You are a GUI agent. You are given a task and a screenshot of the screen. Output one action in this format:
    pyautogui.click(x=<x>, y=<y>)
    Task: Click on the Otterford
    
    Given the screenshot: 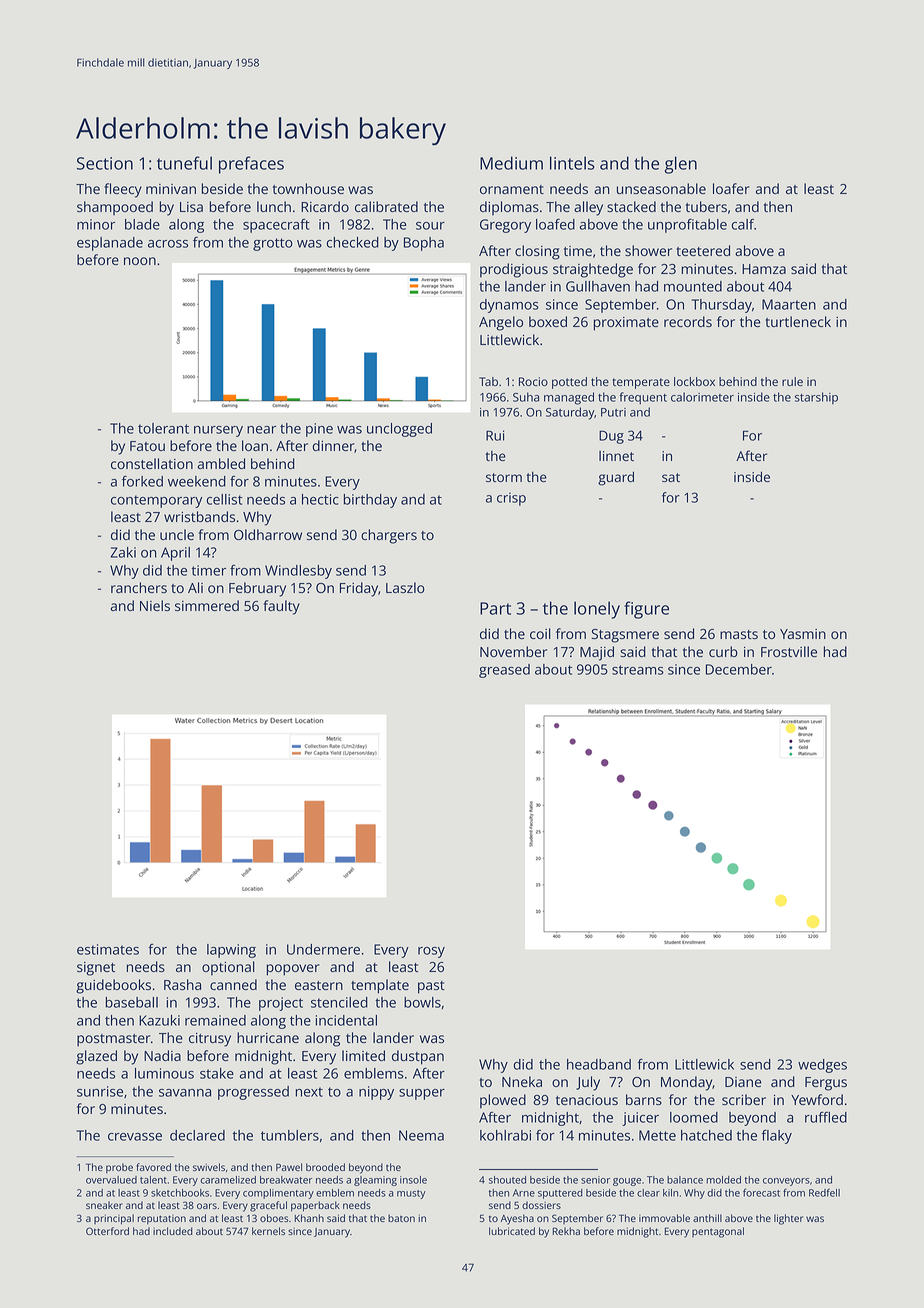 What is the action you would take?
    pyautogui.click(x=107, y=1231)
